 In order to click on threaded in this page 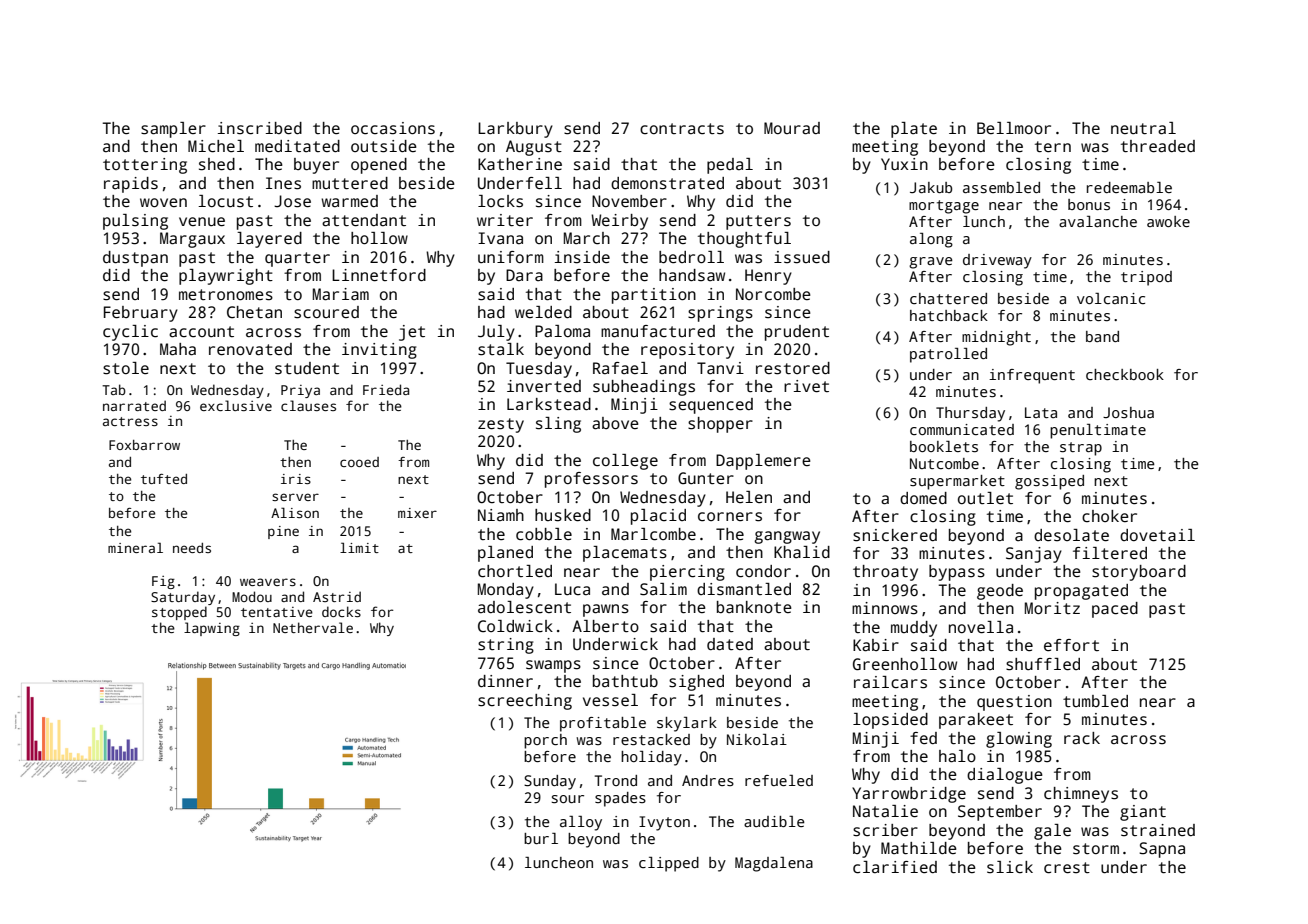, I will do `click(1158, 146)`.
